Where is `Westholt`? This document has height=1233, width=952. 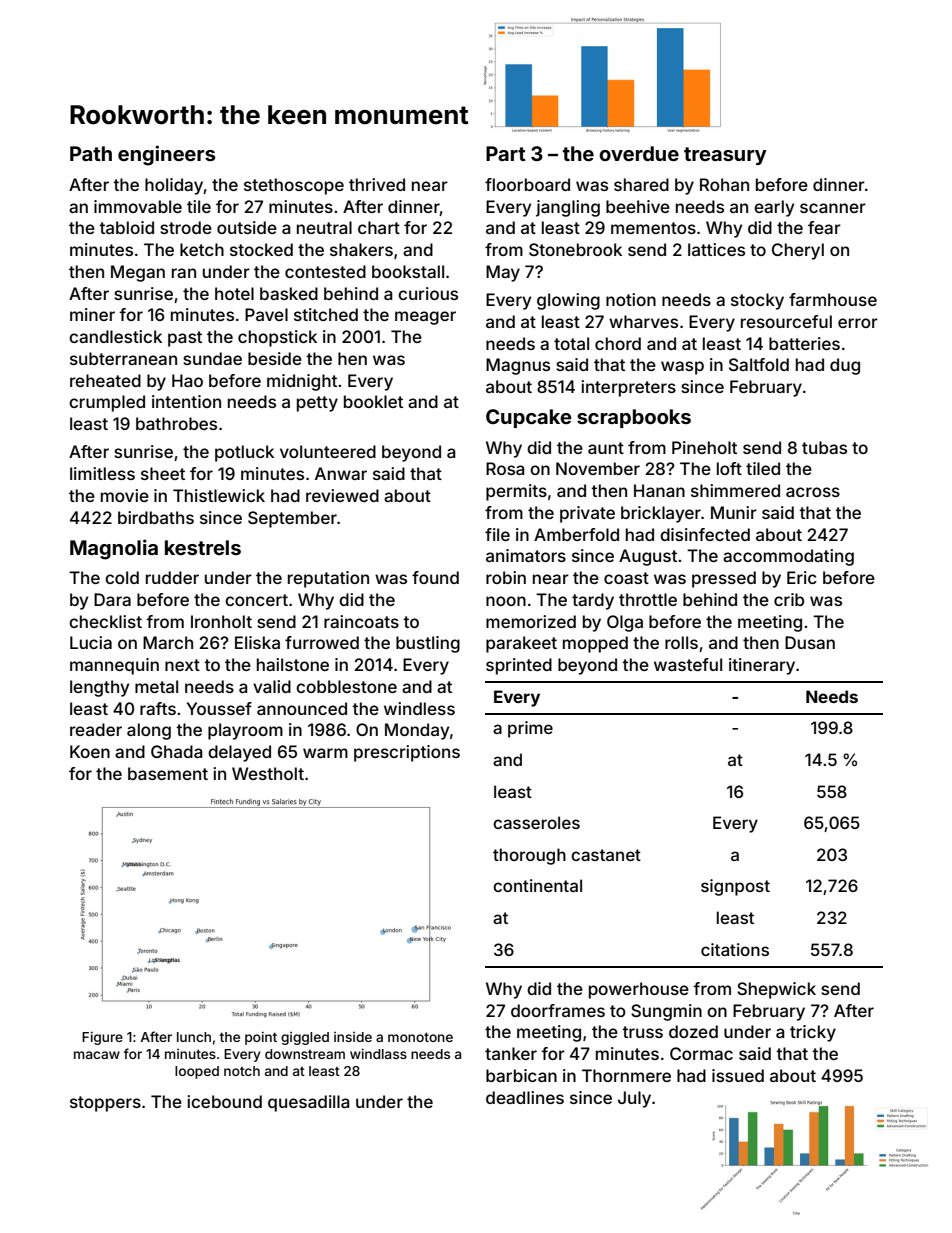 Westholt is located at coordinates (268, 773).
